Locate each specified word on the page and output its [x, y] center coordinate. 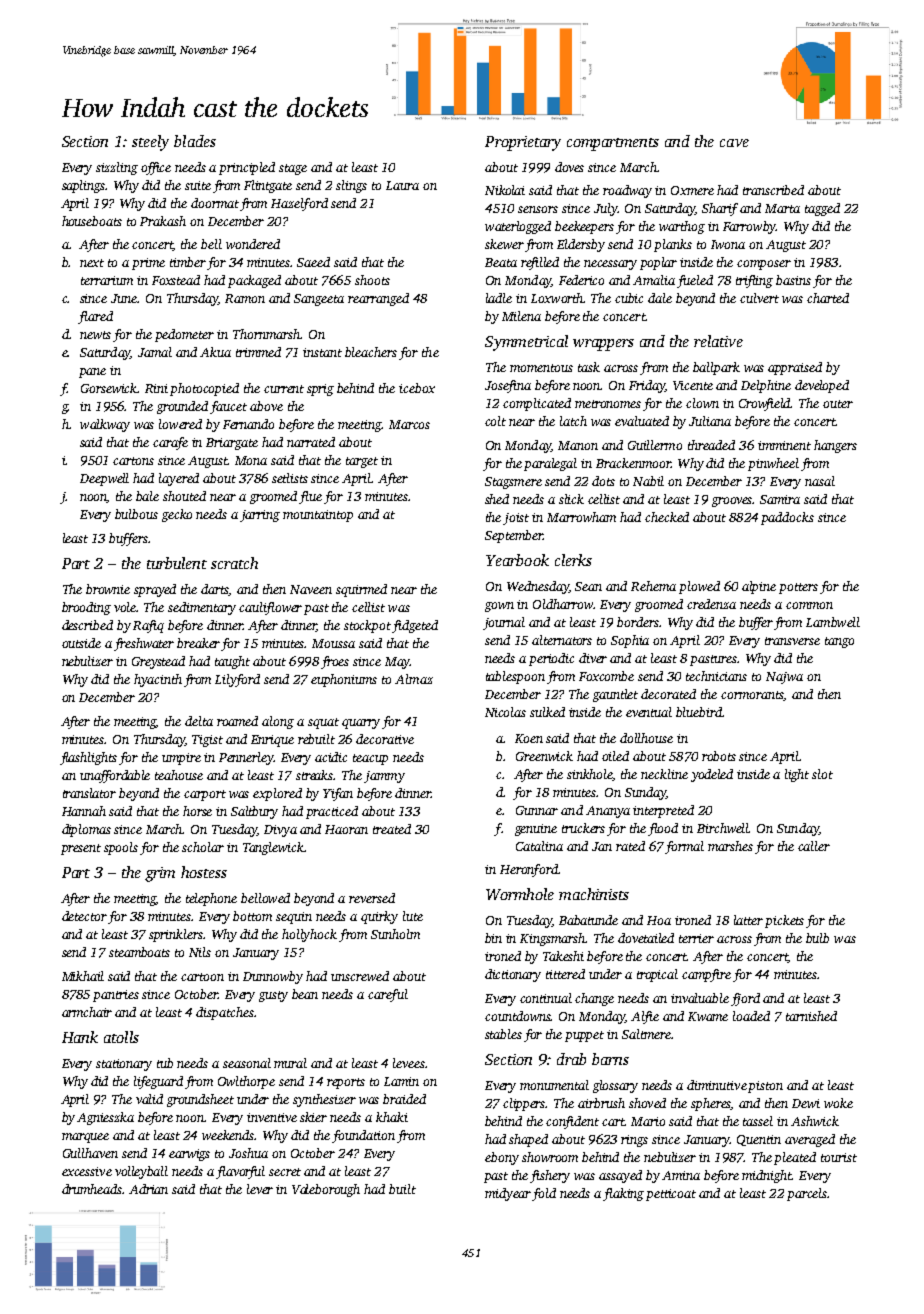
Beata [501, 262]
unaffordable [115, 776]
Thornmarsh [267, 334]
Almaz [414, 679]
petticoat [671, 1195]
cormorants [752, 696]
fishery [550, 1176]
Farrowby [749, 227]
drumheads [92, 1189]
